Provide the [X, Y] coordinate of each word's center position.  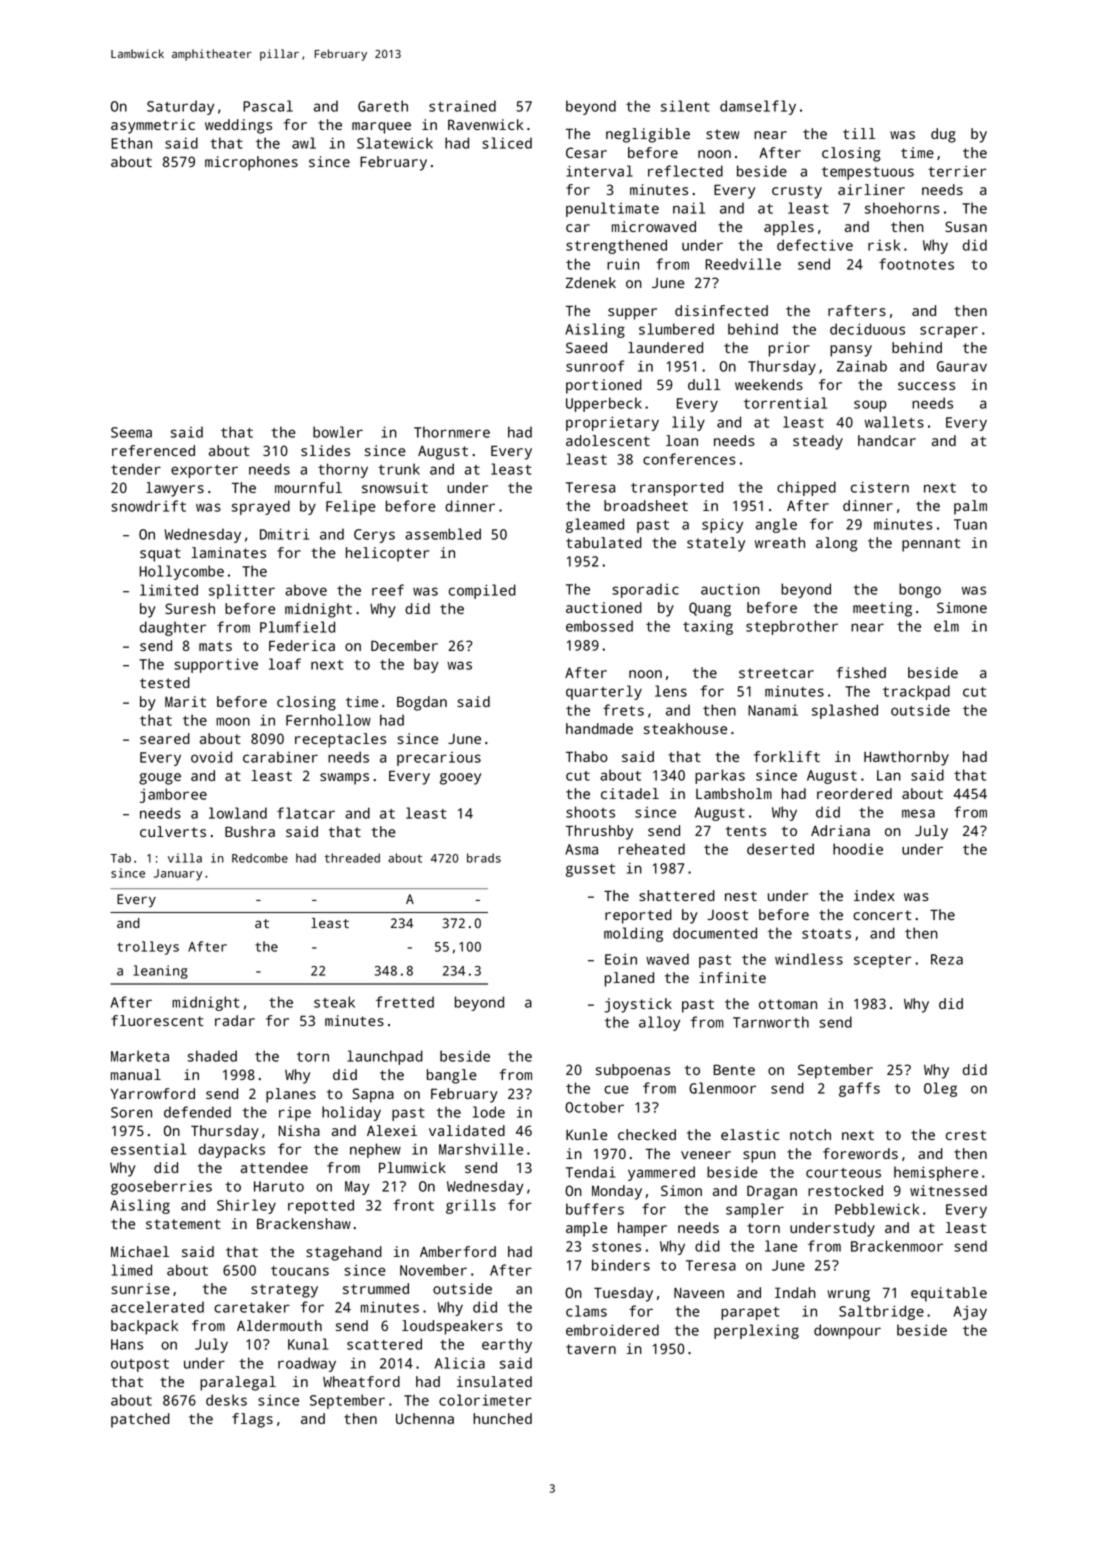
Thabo [587, 756]
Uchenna [425, 1418]
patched [140, 1420]
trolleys [148, 948]
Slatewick [395, 143]
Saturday [180, 107]
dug [943, 135]
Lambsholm [734, 793]
